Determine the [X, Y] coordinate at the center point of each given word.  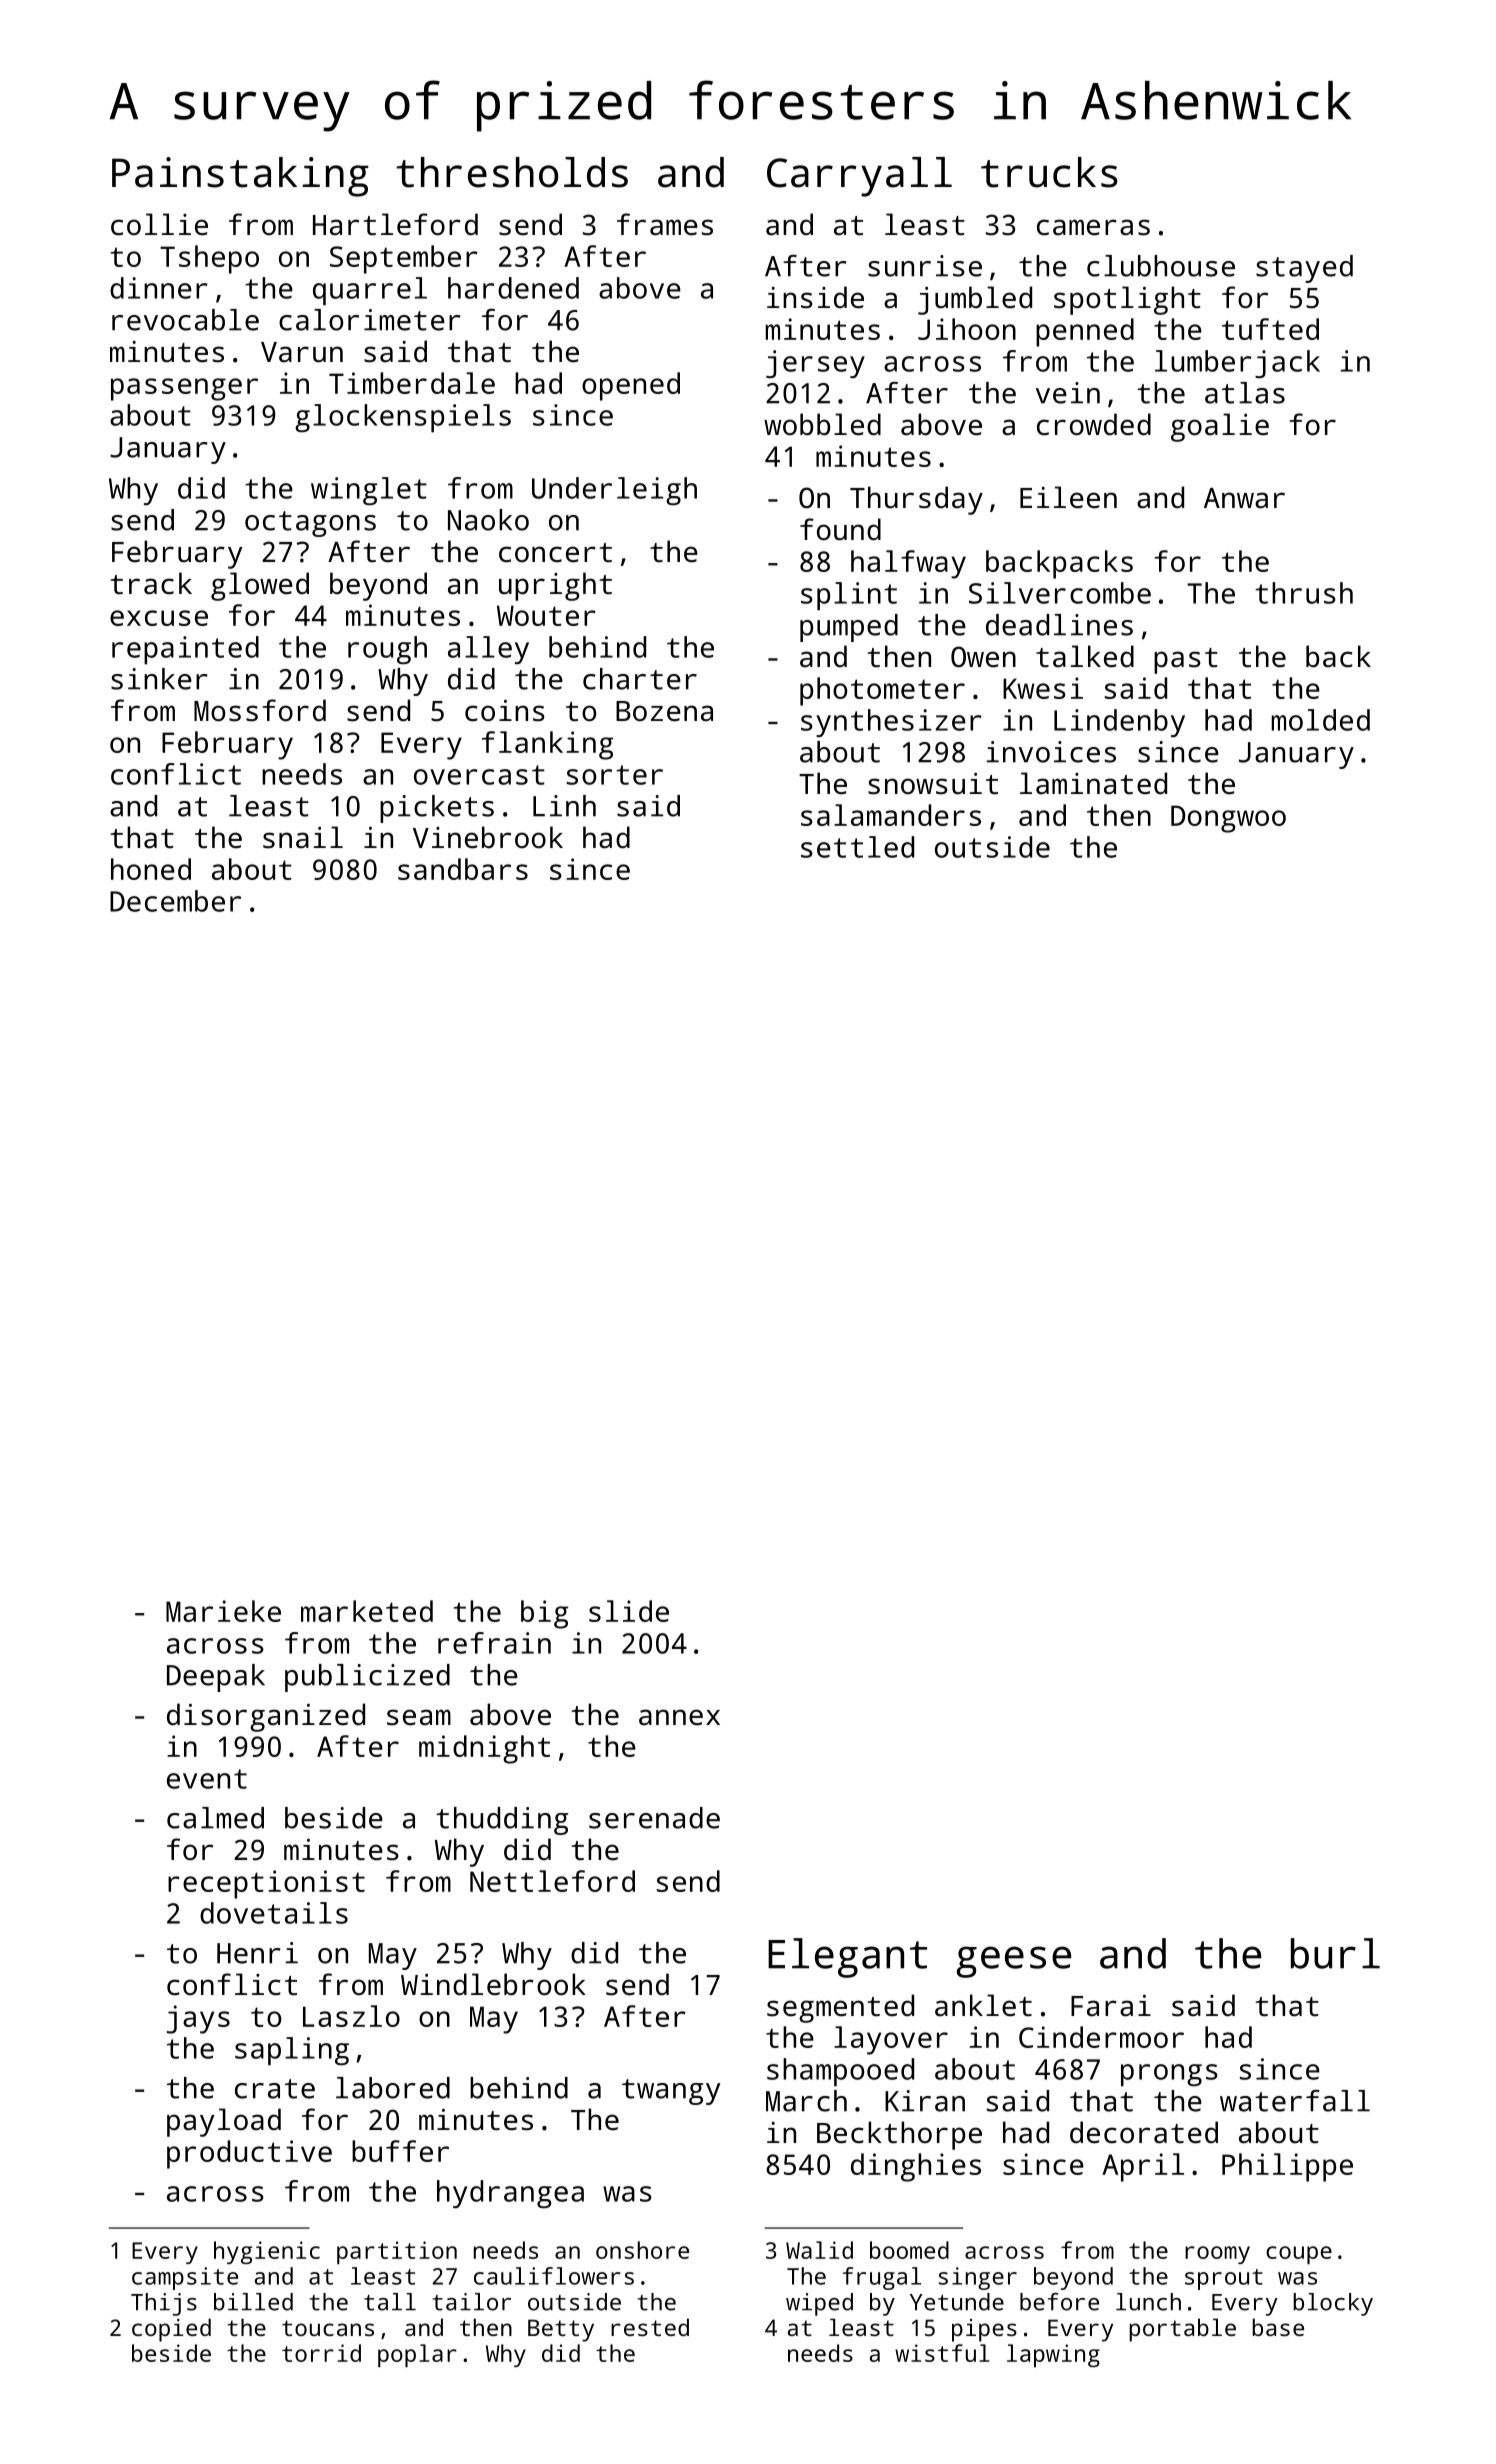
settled [857, 847]
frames [665, 224]
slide [629, 1611]
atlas [1245, 393]
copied [171, 2330]
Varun [302, 352]
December [175, 901]
